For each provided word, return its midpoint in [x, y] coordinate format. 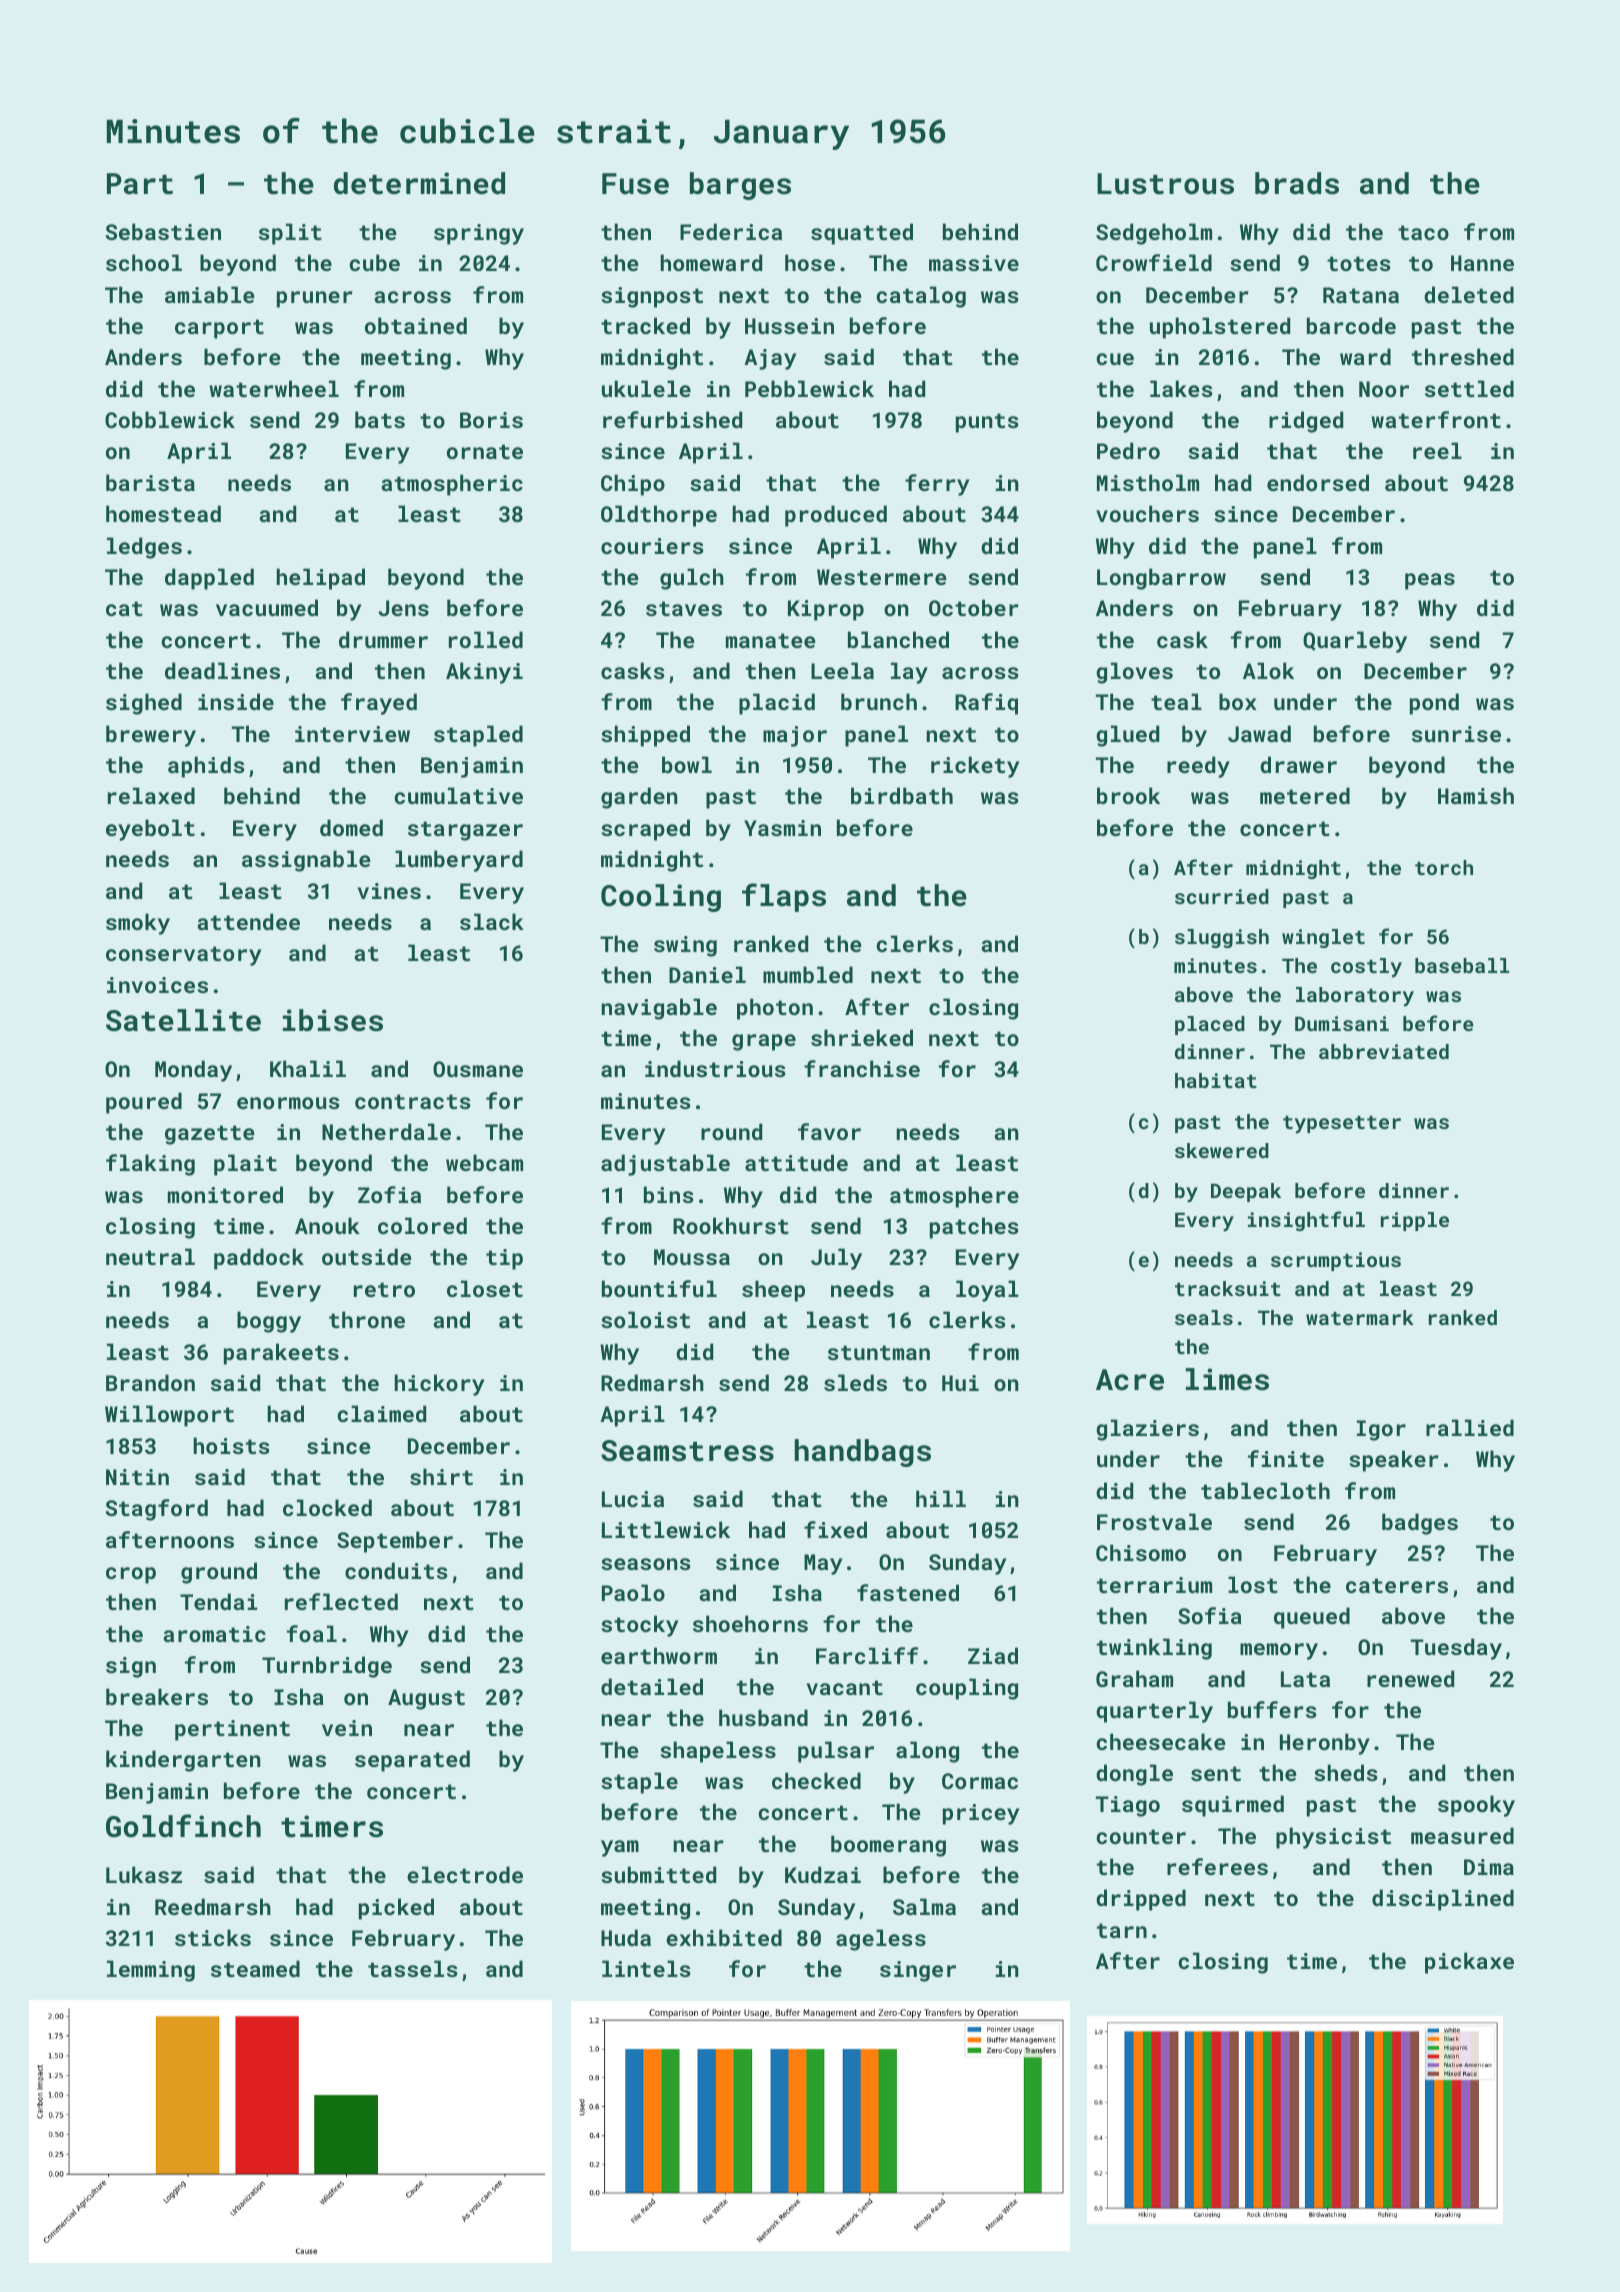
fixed [835, 1529]
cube [374, 262]
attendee [248, 921]
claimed [381, 1413]
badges [1420, 1524]
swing [685, 946]
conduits [396, 1570]
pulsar [836, 1752]
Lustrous [1165, 184]
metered [1305, 795]
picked [396, 1909]
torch [1444, 867]
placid [777, 704]
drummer [383, 639]
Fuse [635, 184]
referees [1217, 1866]
